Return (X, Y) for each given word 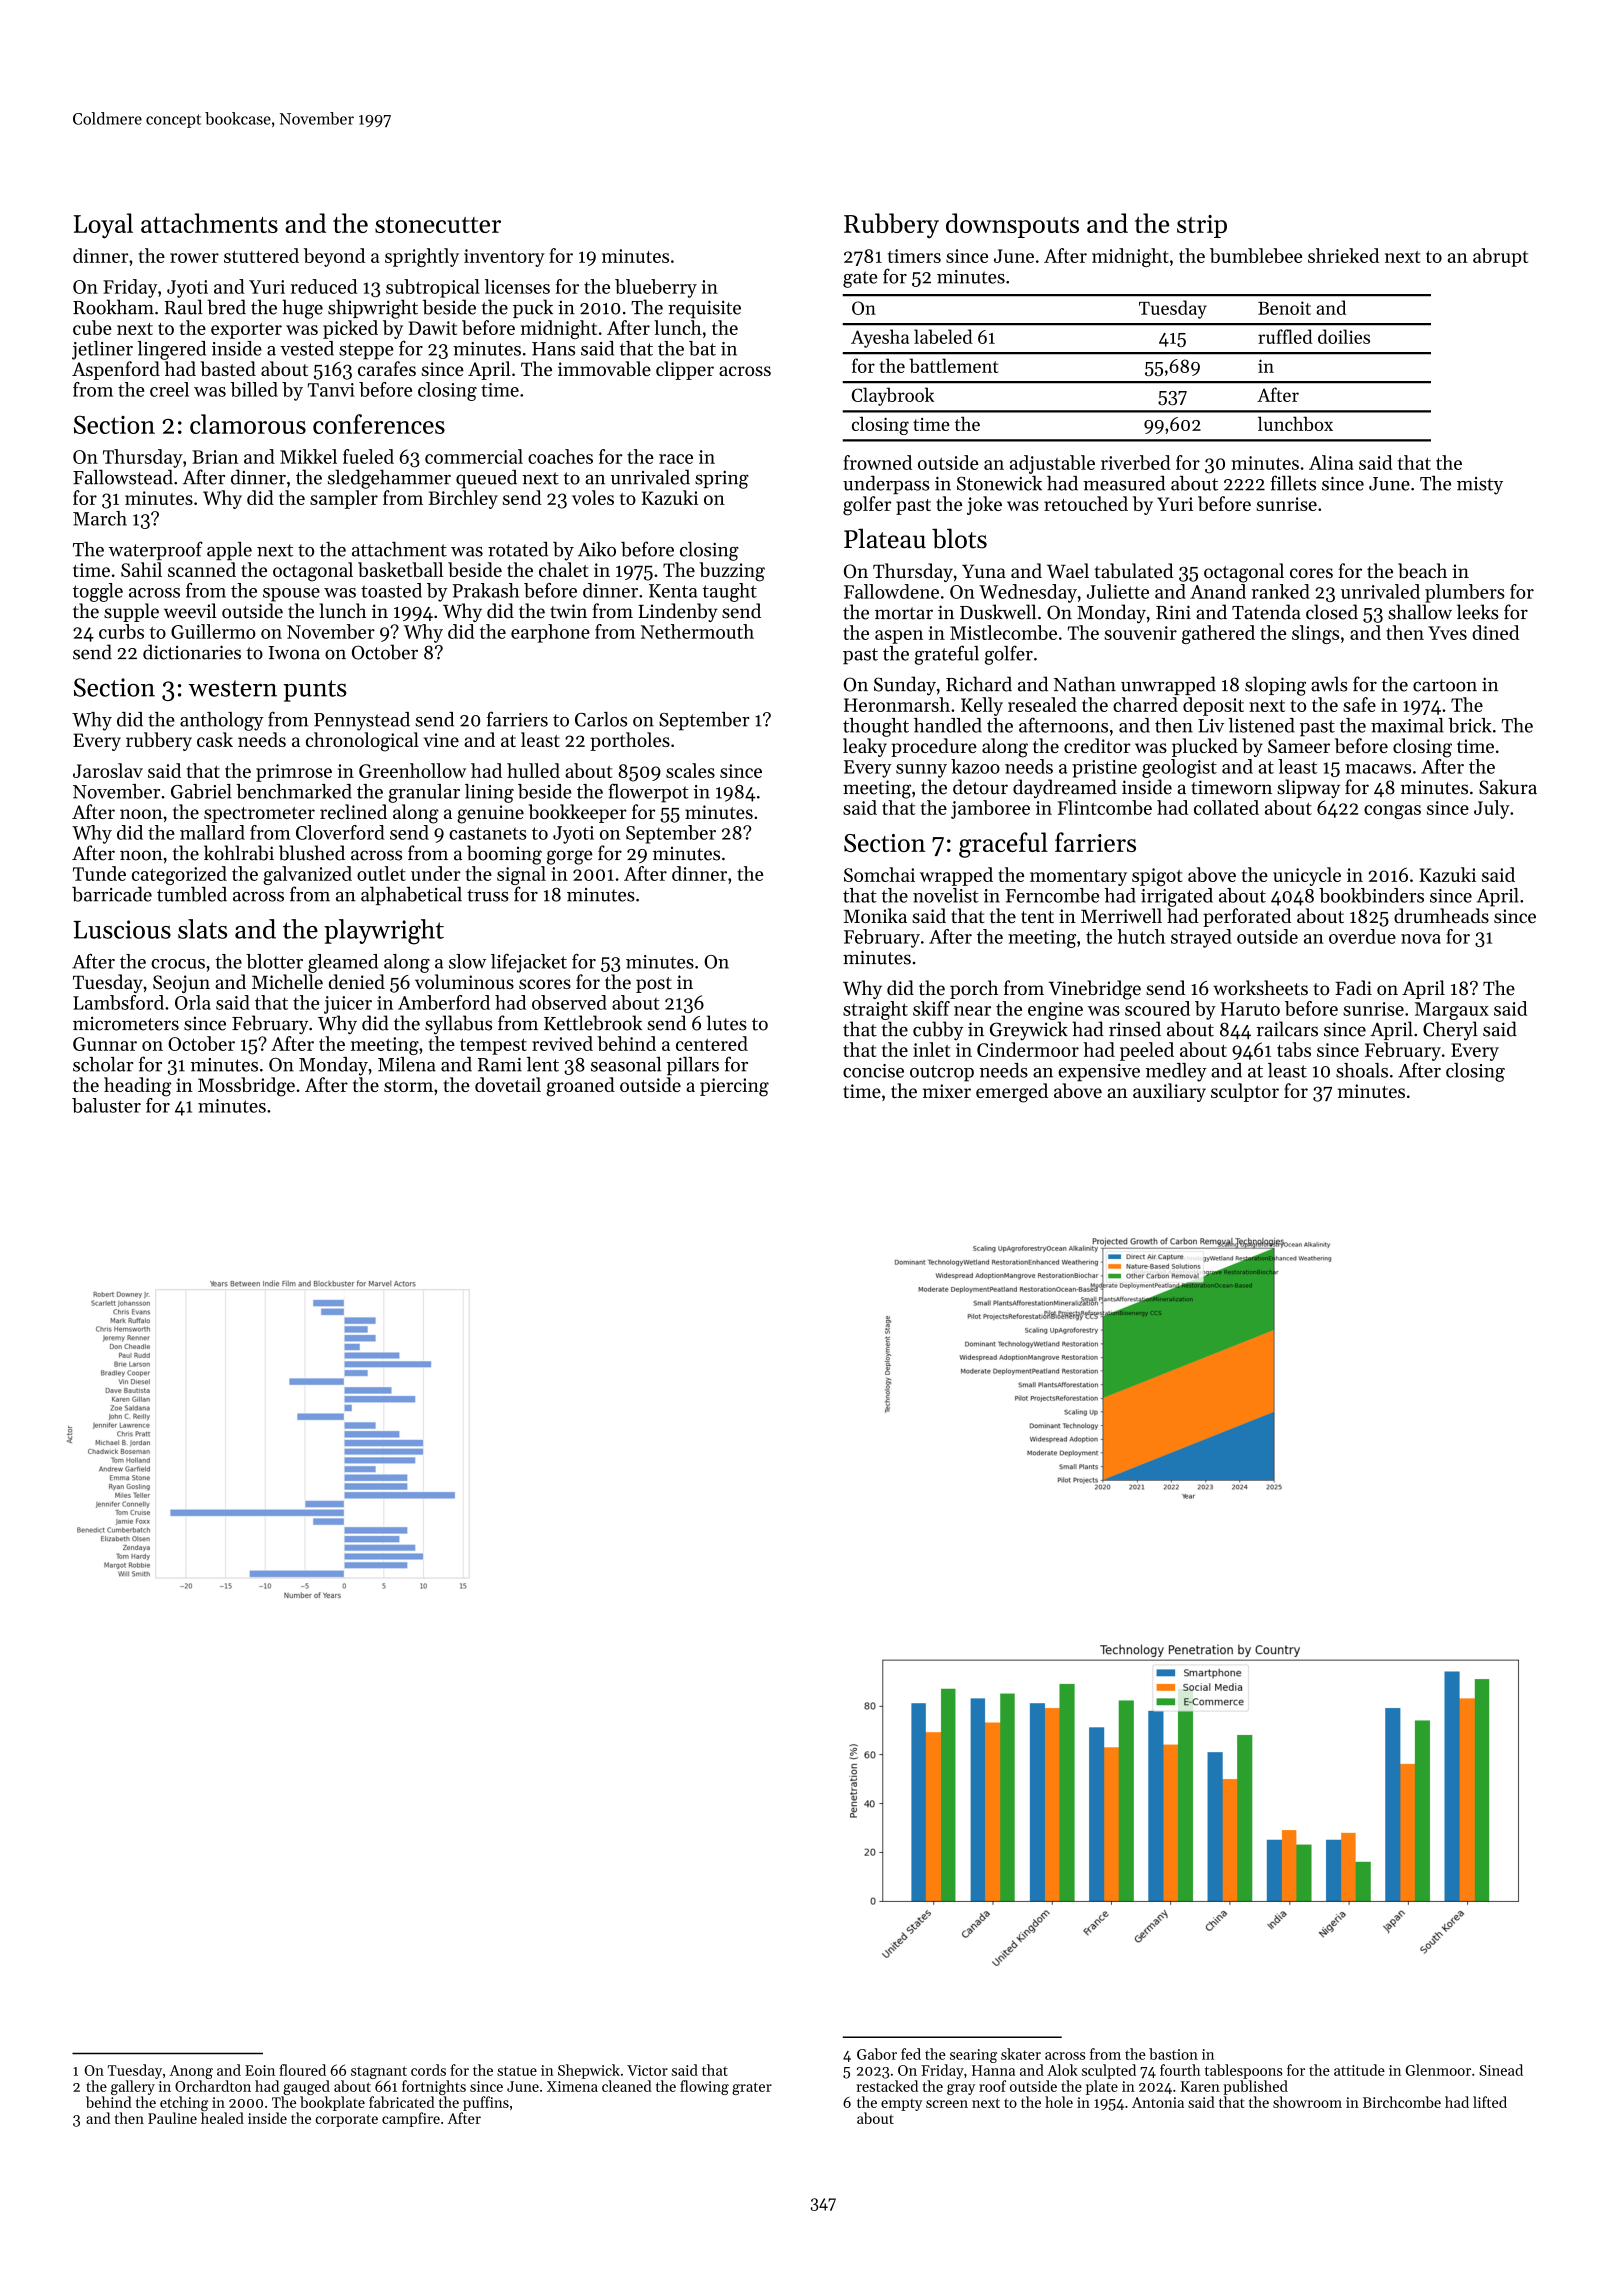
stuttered (261, 255)
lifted (1490, 2102)
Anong (191, 2072)
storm (408, 1086)
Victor (647, 2070)
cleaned (627, 2086)
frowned (877, 462)
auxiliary (1169, 1092)
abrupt (1500, 257)
